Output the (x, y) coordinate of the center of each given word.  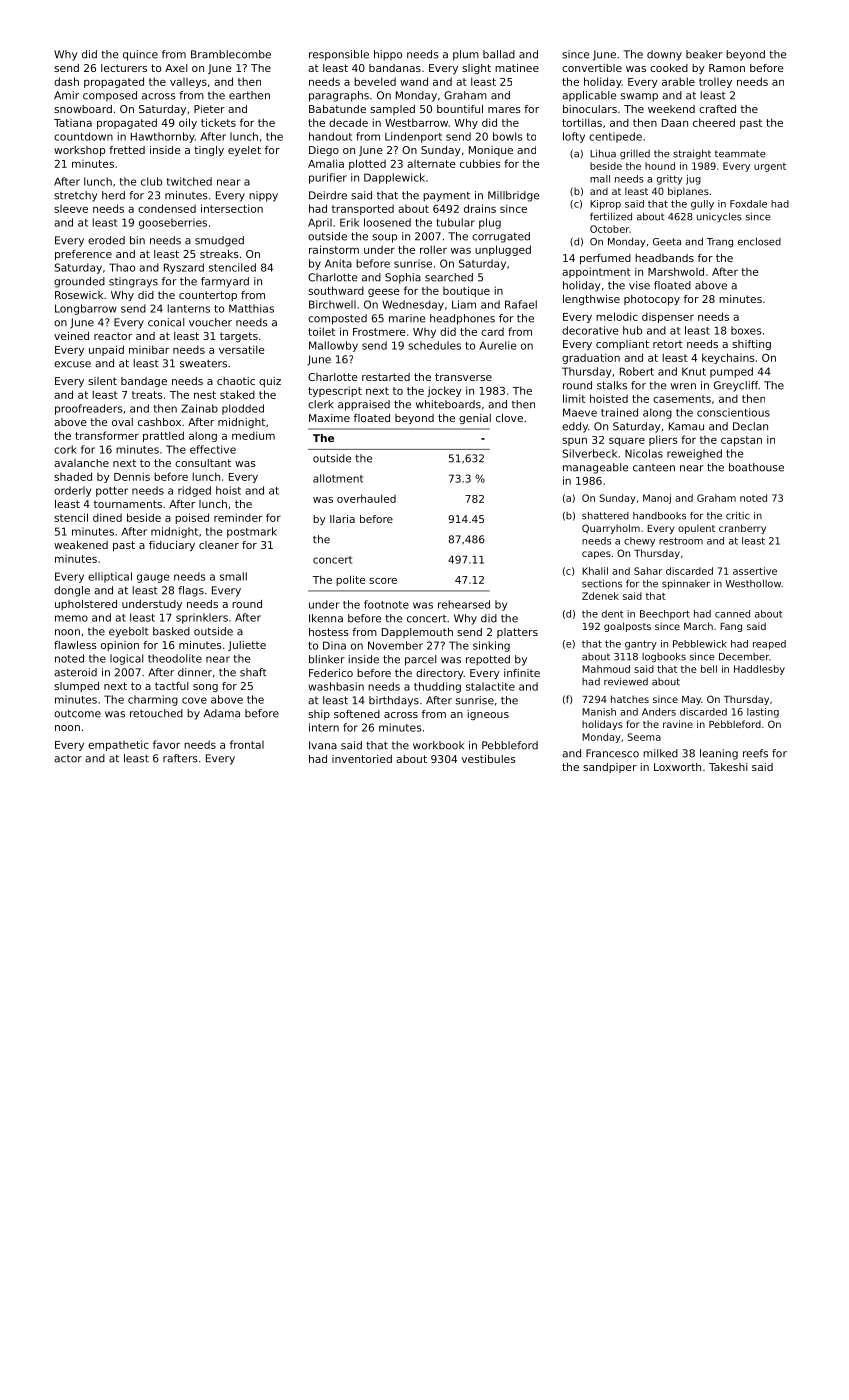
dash (66, 81)
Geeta (667, 242)
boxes (746, 330)
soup (384, 238)
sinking (491, 646)
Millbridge (513, 196)
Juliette (247, 646)
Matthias (251, 308)
